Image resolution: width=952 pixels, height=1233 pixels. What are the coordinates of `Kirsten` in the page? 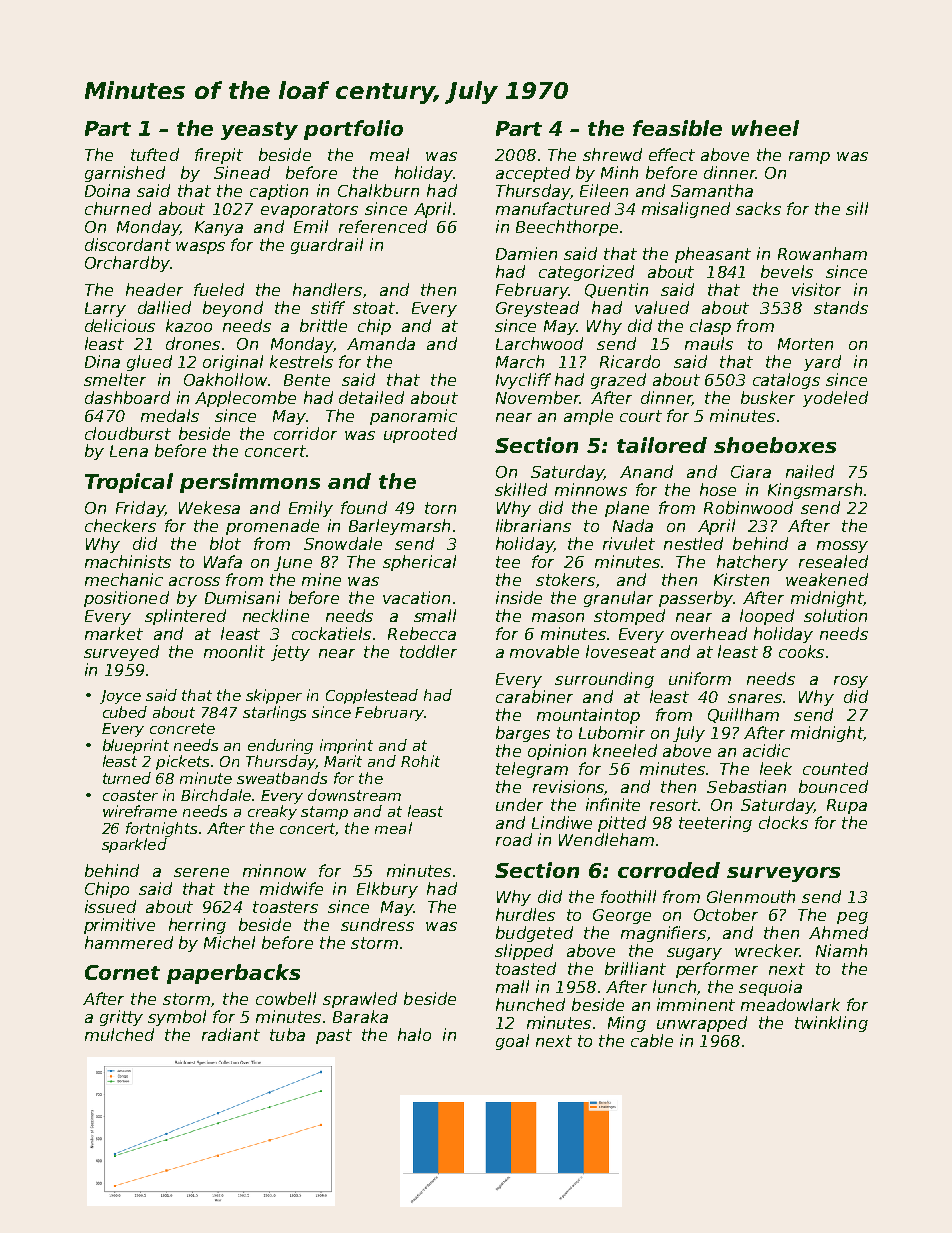 It's located at (741, 579).
